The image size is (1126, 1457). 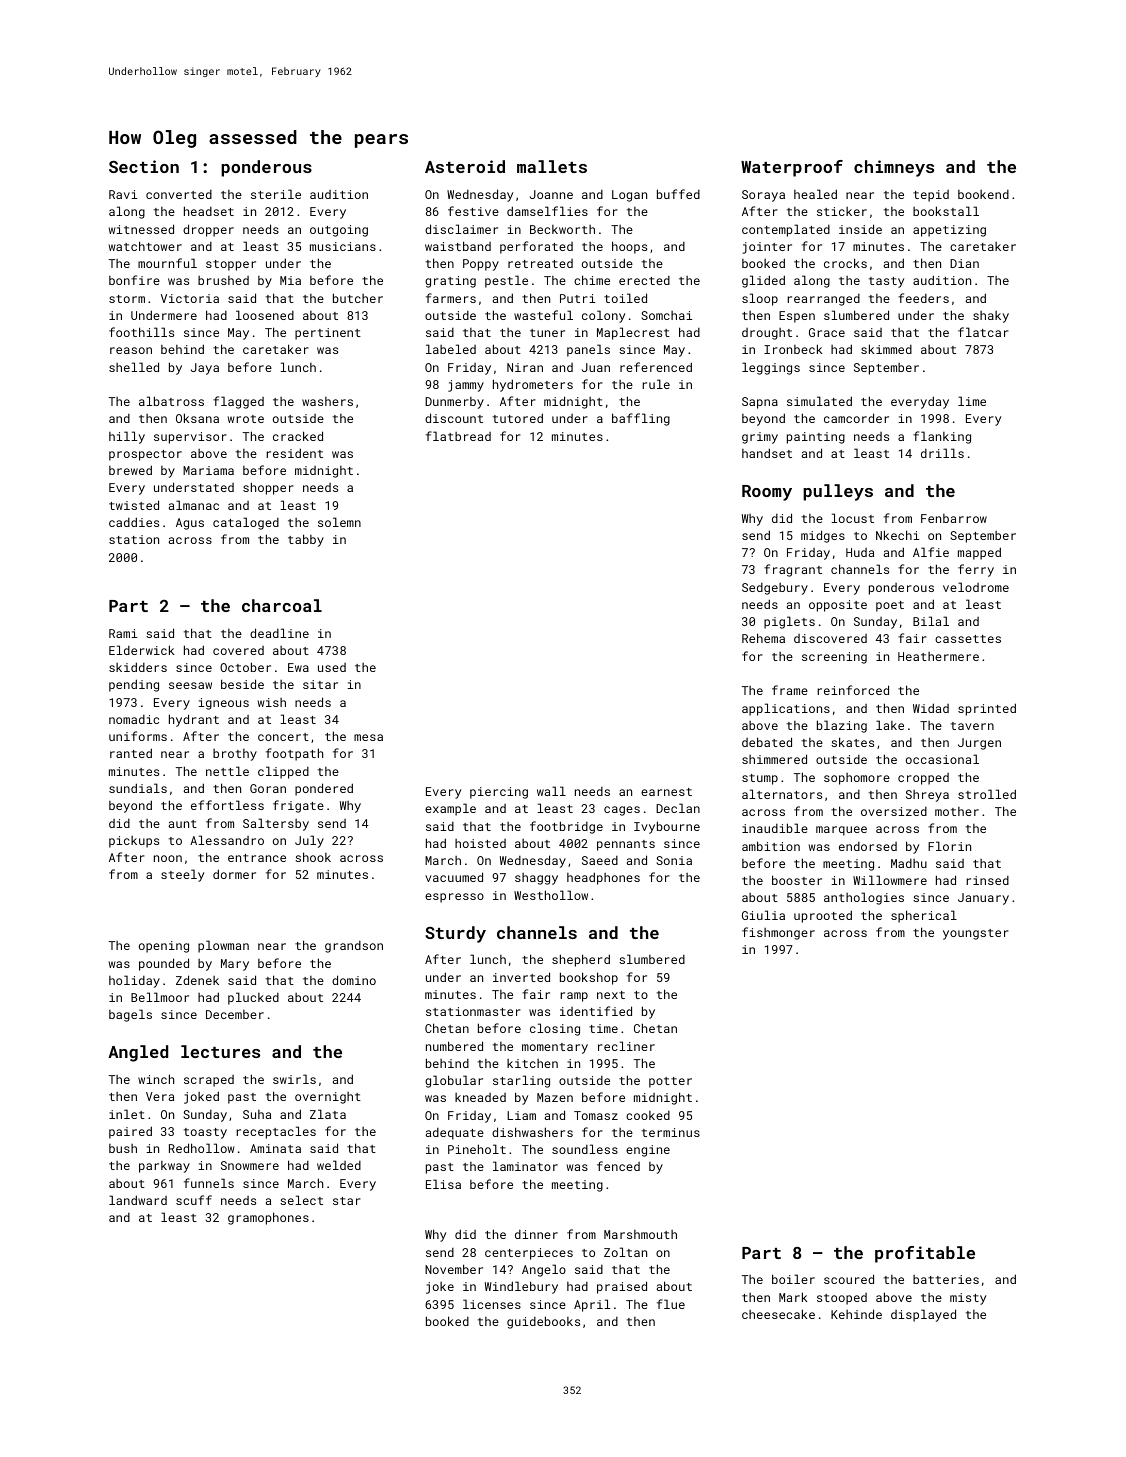 I want to click on flatbread, so click(x=458, y=436).
